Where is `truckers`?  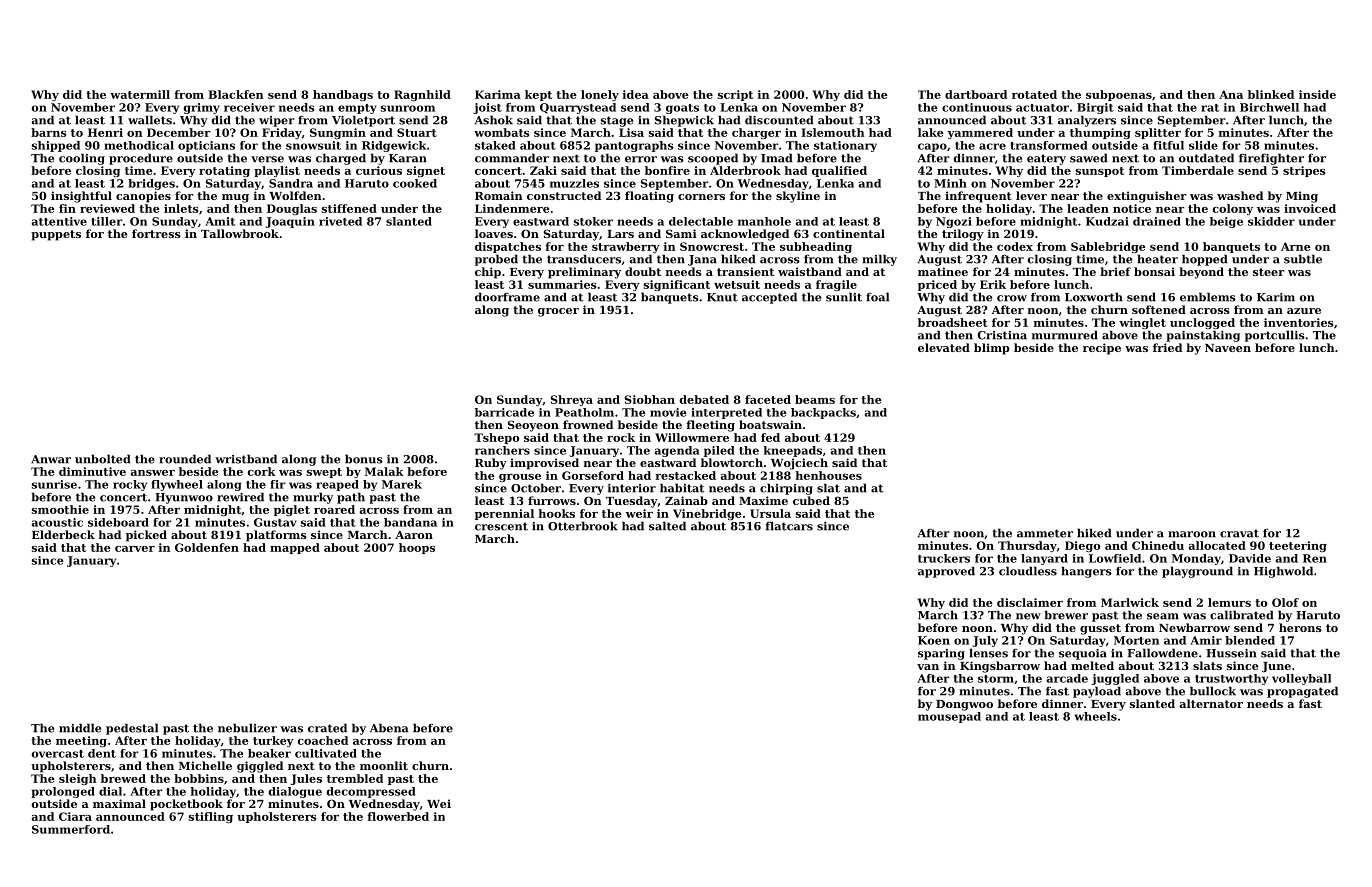
truckers is located at coordinates (944, 558).
